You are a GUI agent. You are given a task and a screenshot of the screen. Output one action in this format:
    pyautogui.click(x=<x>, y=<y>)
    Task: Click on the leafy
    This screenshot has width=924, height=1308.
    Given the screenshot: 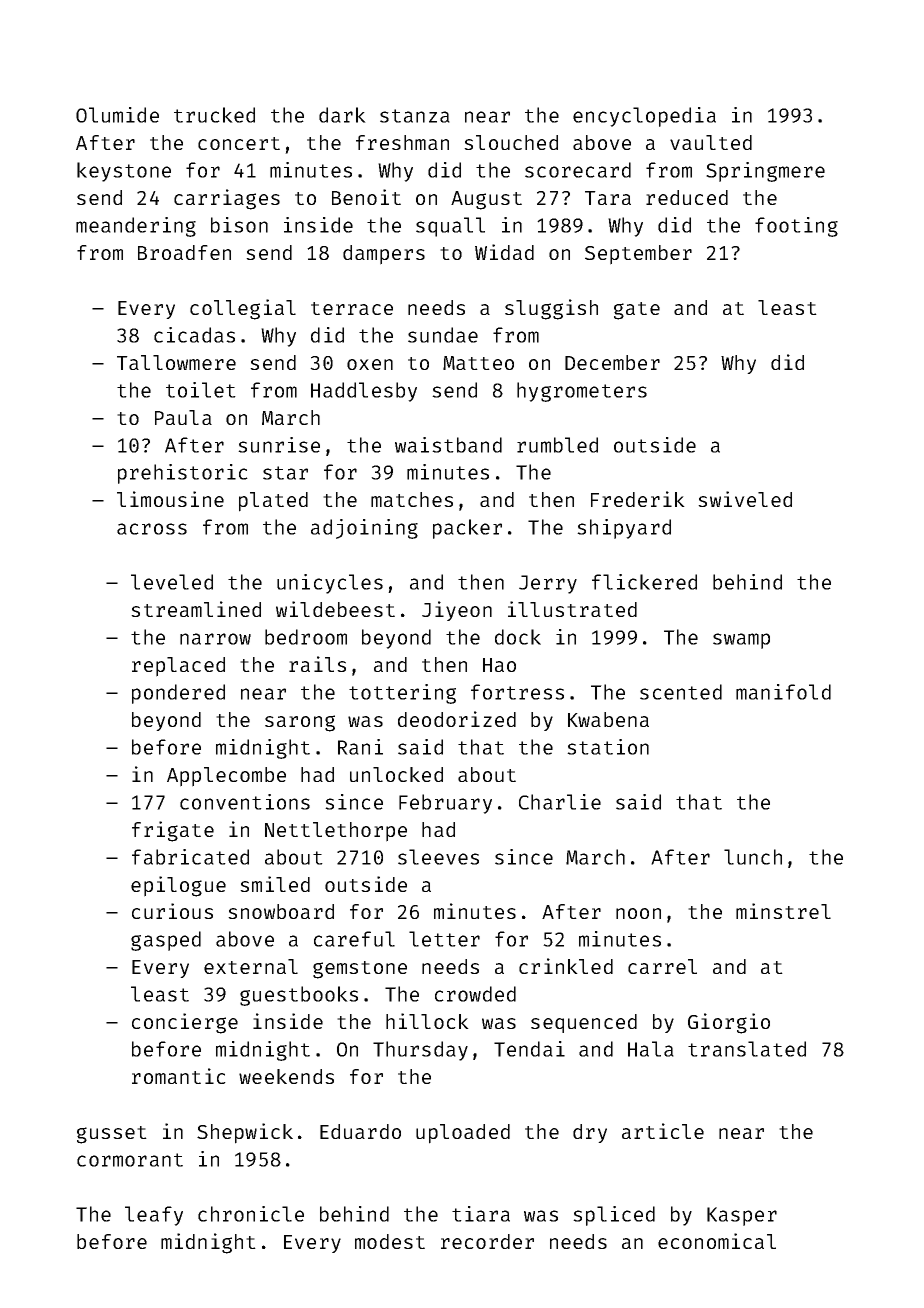 What is the action you would take?
    pyautogui.click(x=154, y=1216)
